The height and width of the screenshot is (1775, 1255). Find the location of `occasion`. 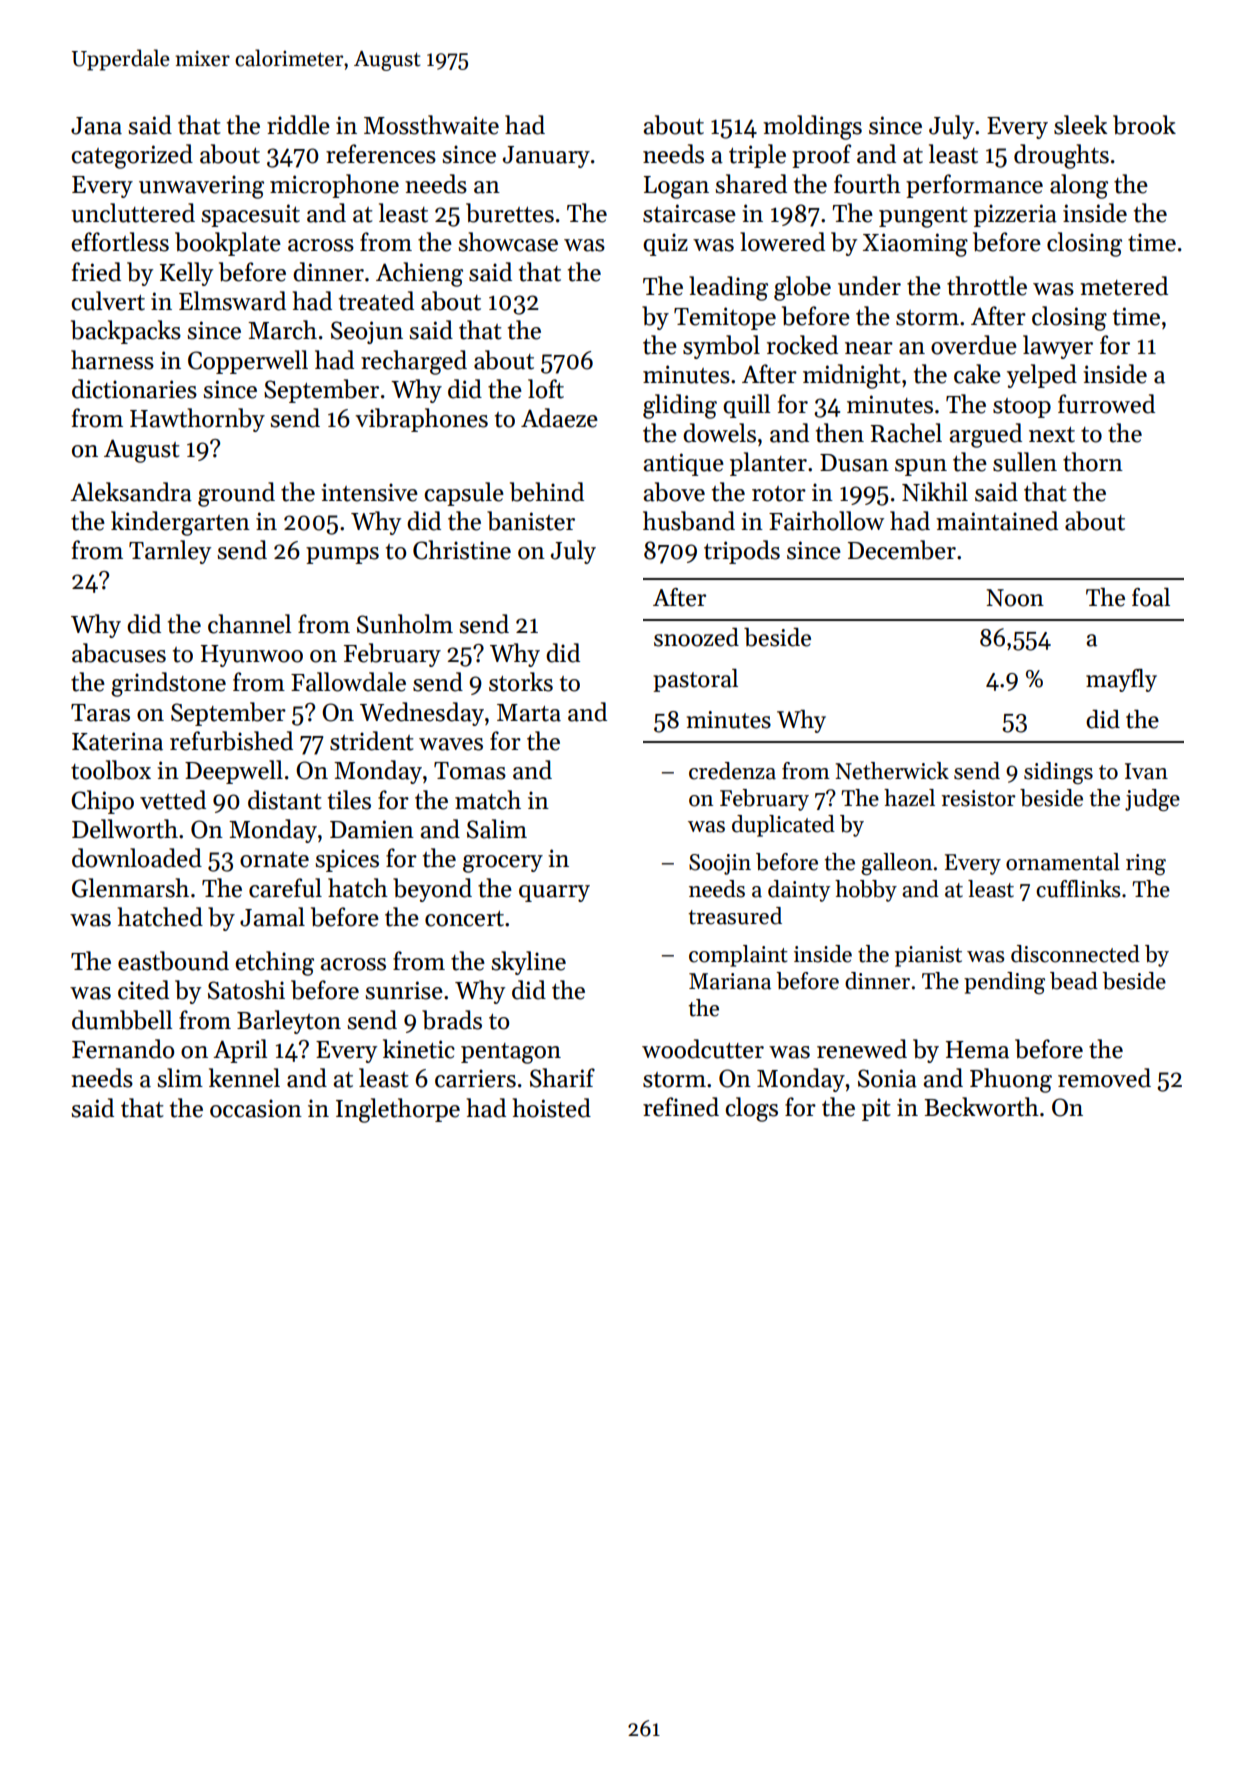

occasion is located at coordinates (256, 1108).
